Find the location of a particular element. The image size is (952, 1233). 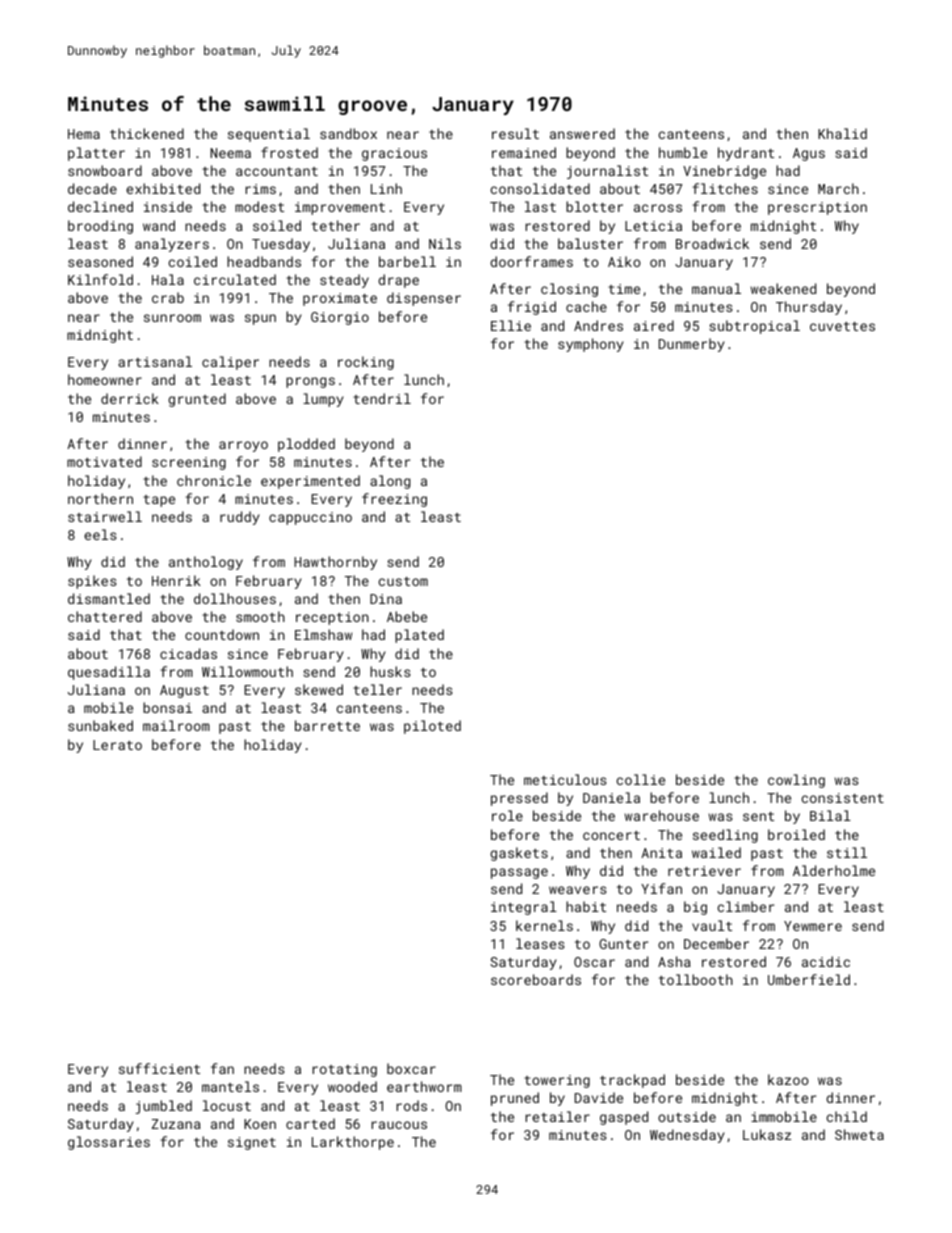

Khalid is located at coordinates (842, 133).
